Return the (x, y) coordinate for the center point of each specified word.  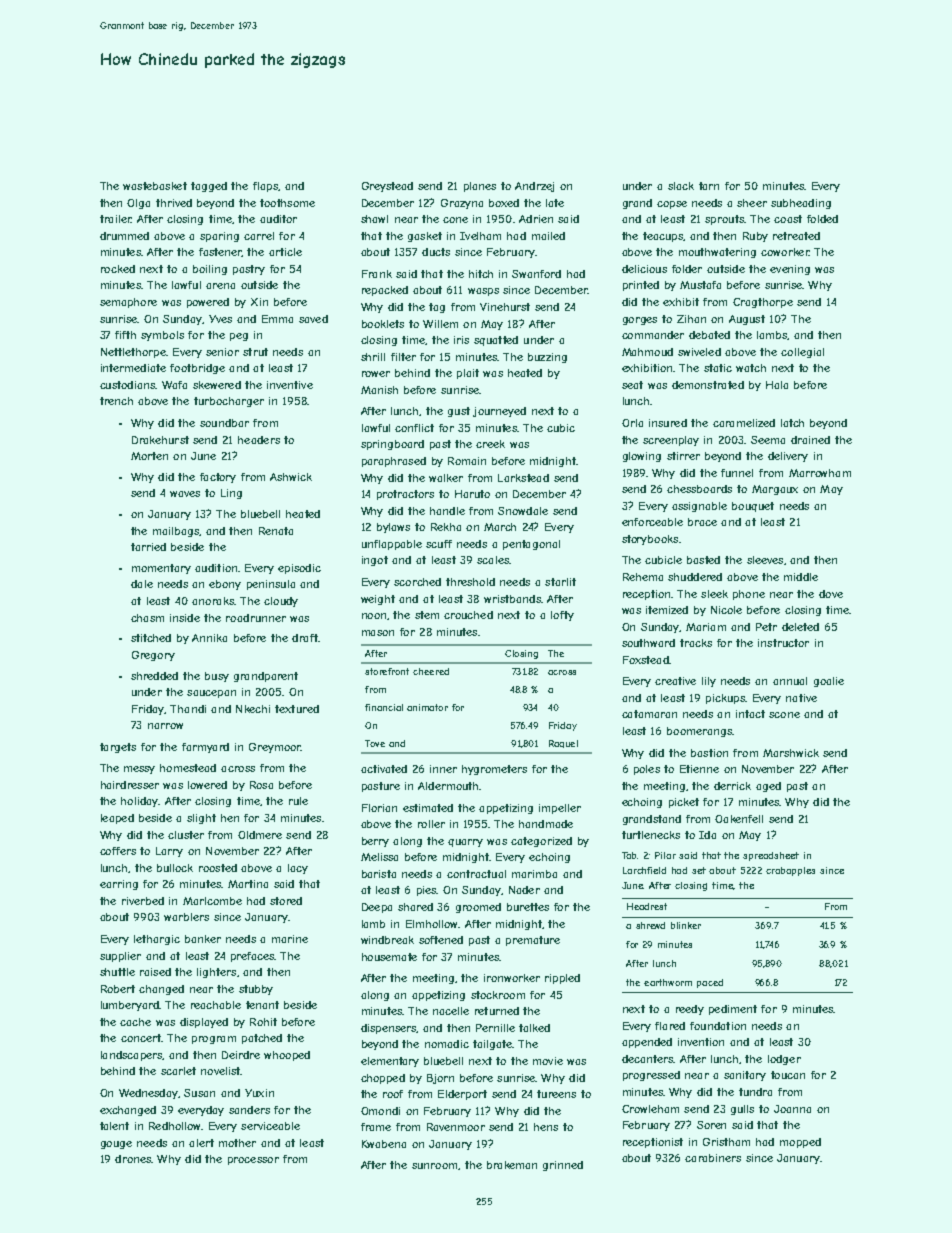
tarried (148, 547)
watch (751, 368)
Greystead (387, 187)
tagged (209, 187)
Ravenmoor (456, 1127)
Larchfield (644, 870)
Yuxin (259, 1093)
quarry (465, 843)
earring (119, 885)
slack (681, 186)
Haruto (472, 494)
